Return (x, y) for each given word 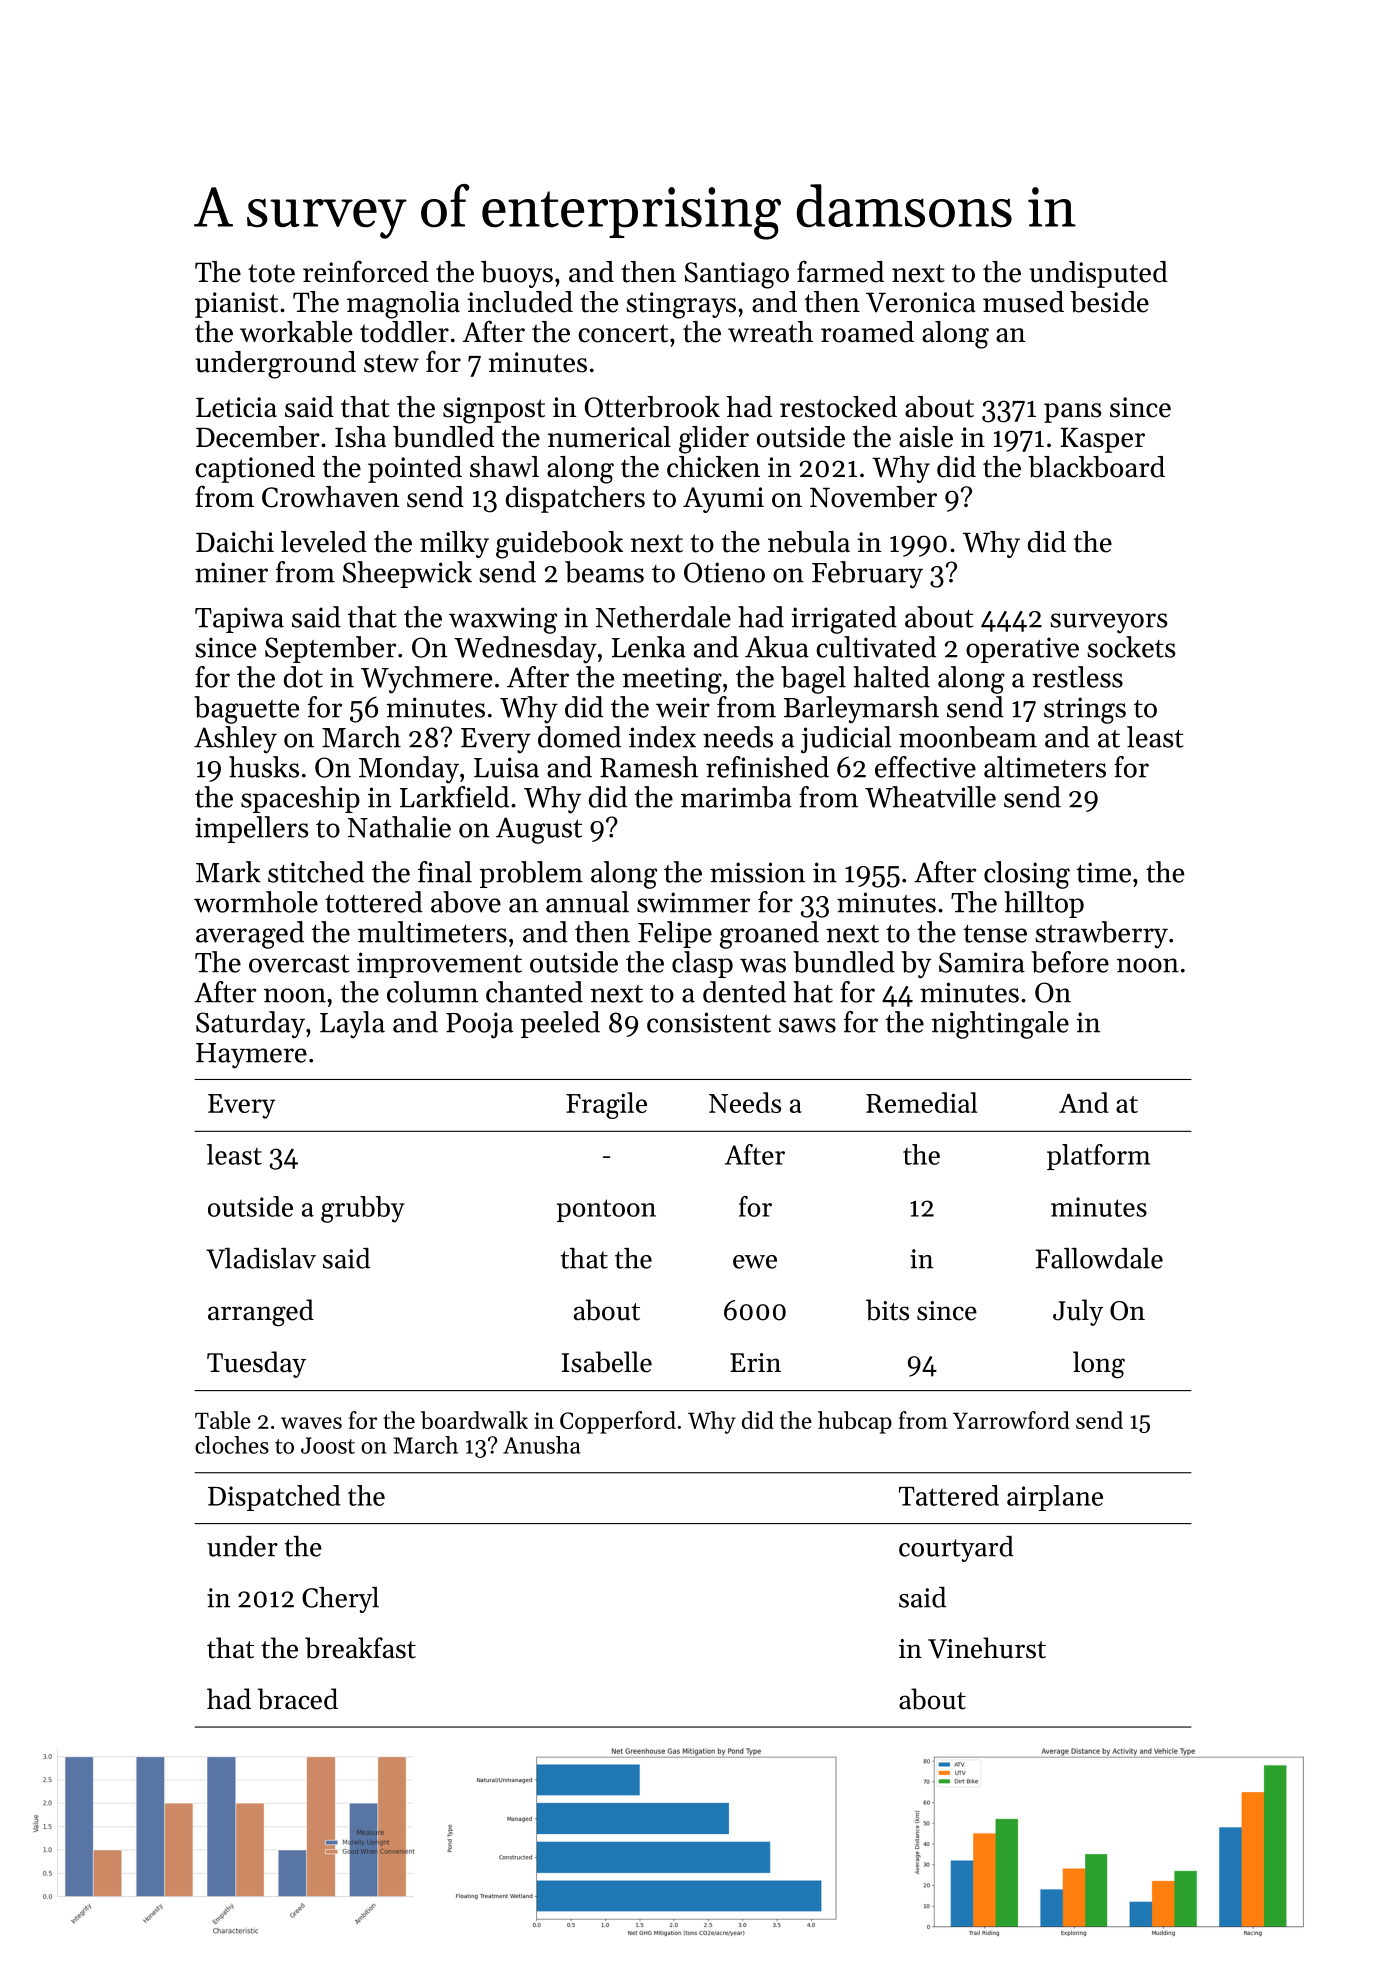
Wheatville (930, 797)
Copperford (618, 1422)
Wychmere (426, 680)
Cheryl (340, 1600)
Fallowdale (1099, 1258)
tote (271, 273)
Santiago (737, 275)
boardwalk (474, 1420)
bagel (813, 680)
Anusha (542, 1445)
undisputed (1098, 274)
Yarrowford (1011, 1420)
